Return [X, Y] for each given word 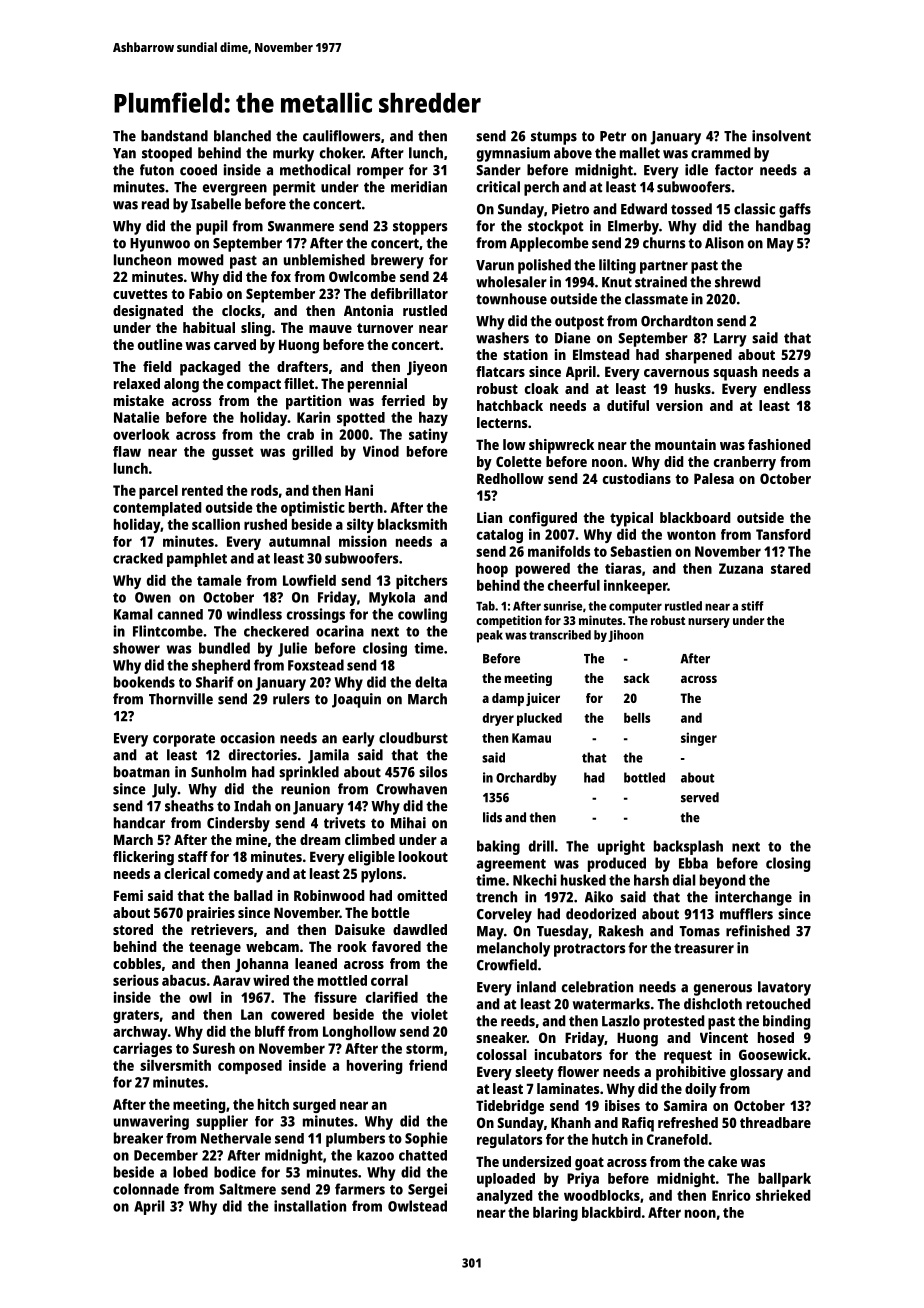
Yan [124, 153]
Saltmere [247, 1189]
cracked [138, 558]
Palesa [714, 478]
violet [429, 1014]
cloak [542, 388]
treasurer [704, 948]
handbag [783, 227]
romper [380, 173]
